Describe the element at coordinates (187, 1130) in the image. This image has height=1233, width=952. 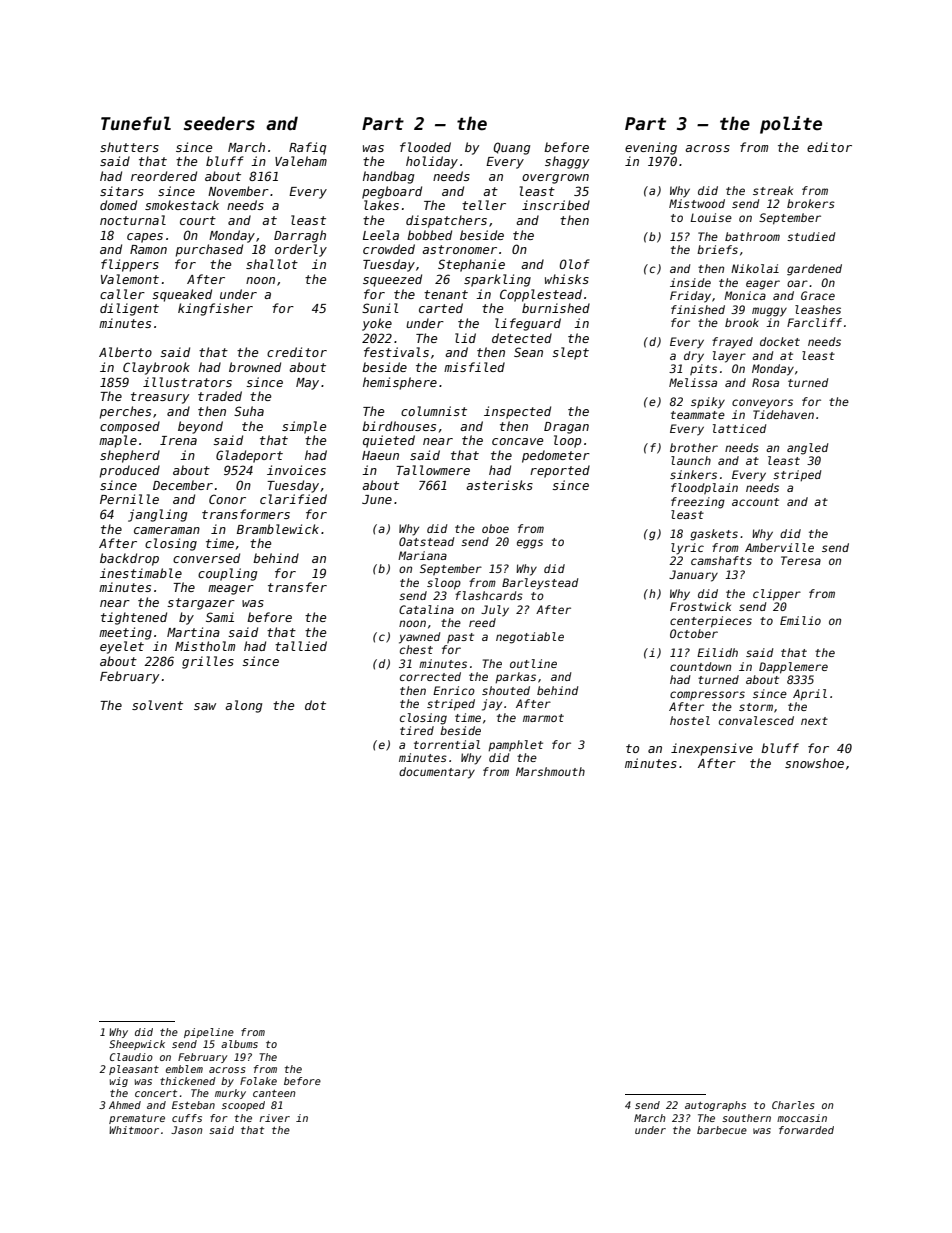
I see `Jason` at that location.
